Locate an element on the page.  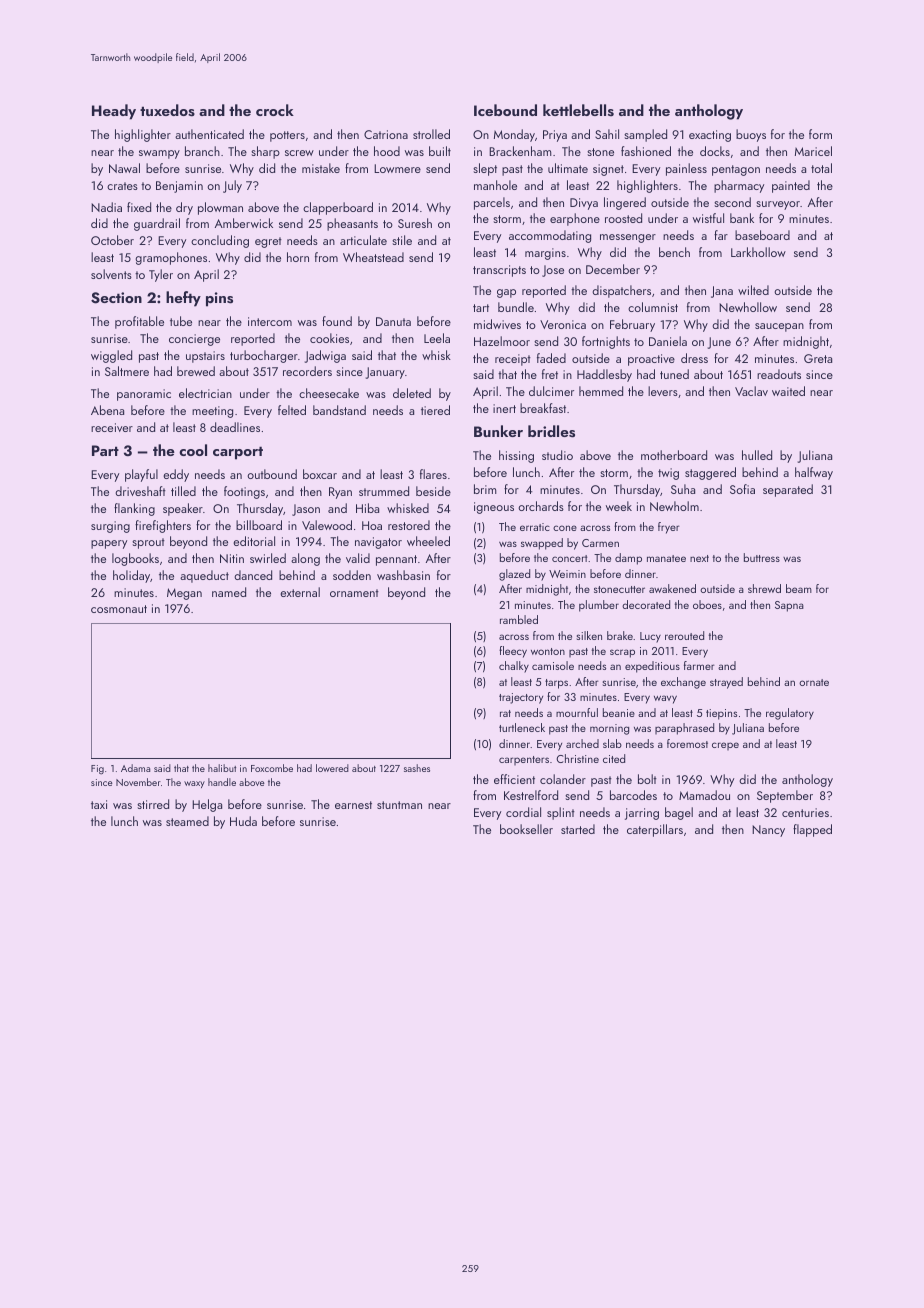
trajectory is located at coordinates (521, 698).
